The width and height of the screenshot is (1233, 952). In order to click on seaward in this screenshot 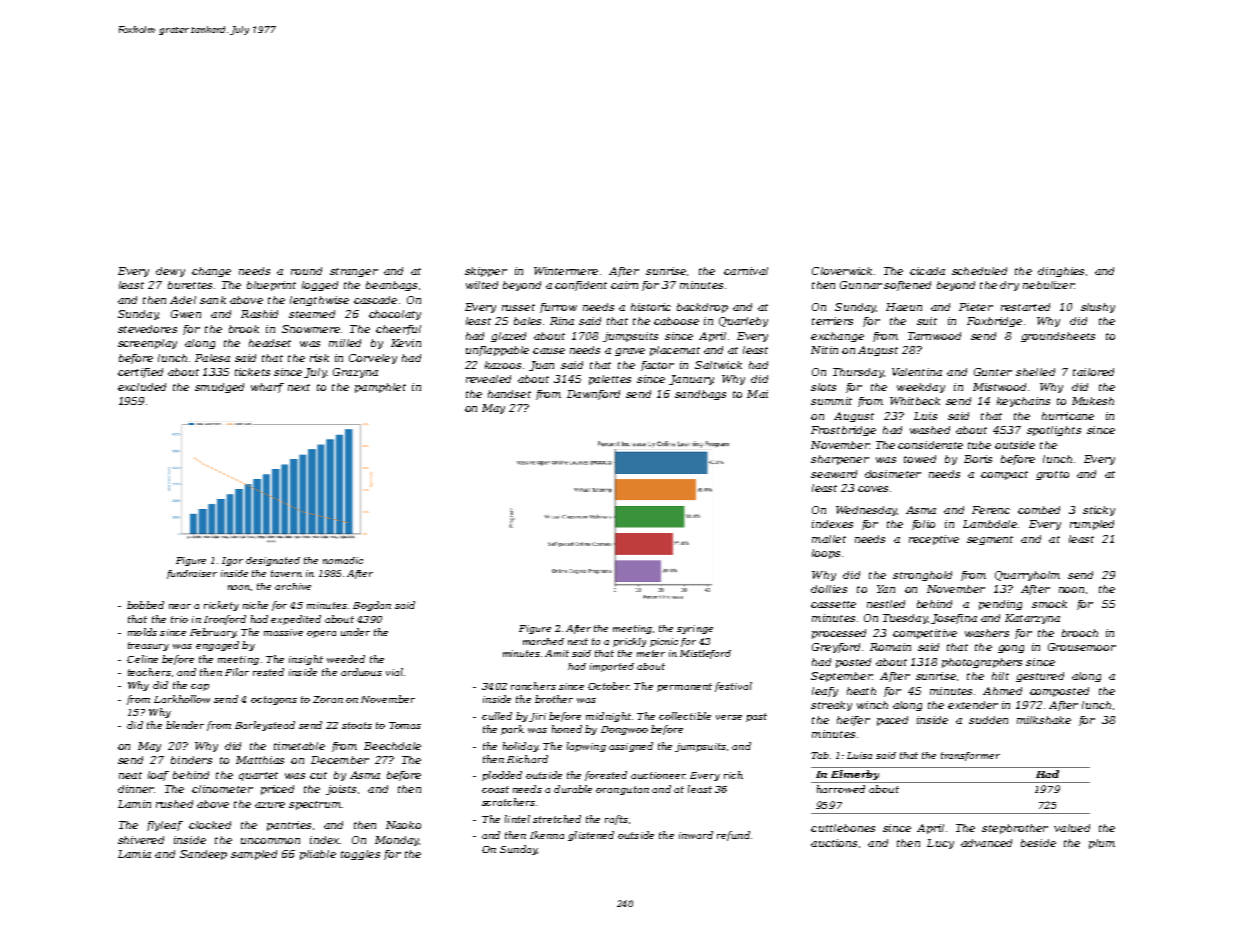, I will do `click(834, 474)`.
